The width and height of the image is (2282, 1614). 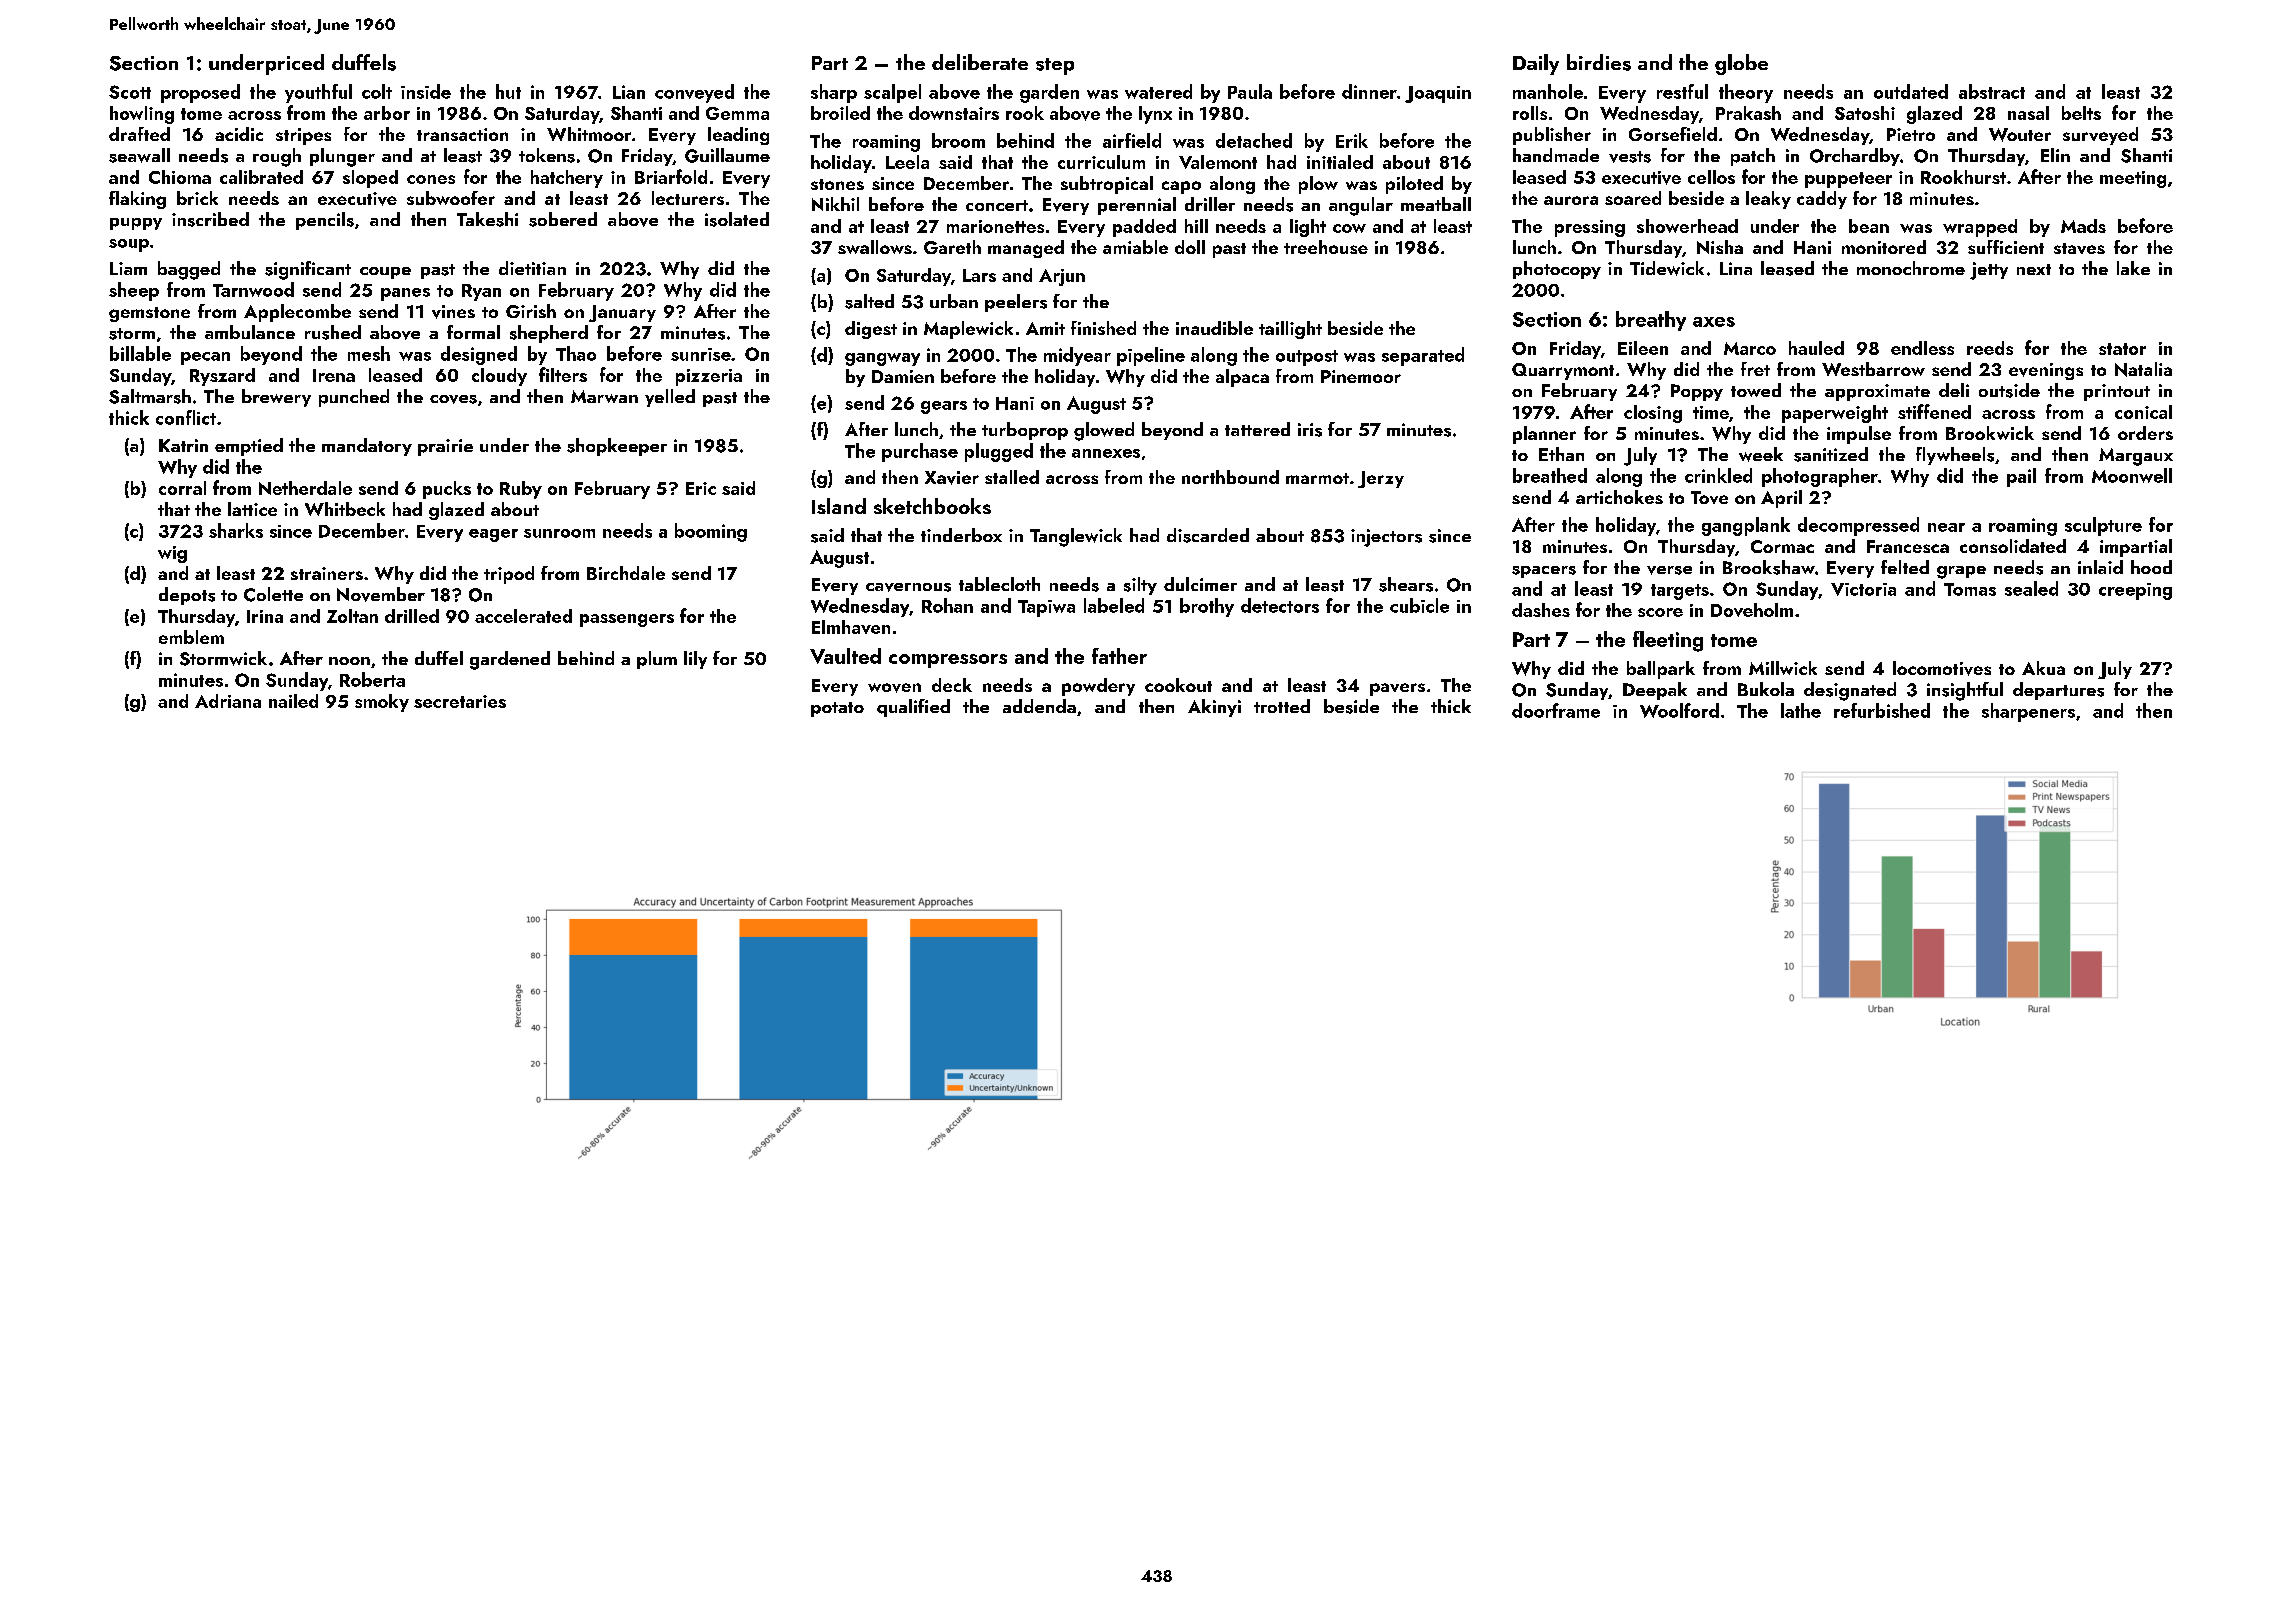 I want to click on swallows, so click(x=875, y=247).
